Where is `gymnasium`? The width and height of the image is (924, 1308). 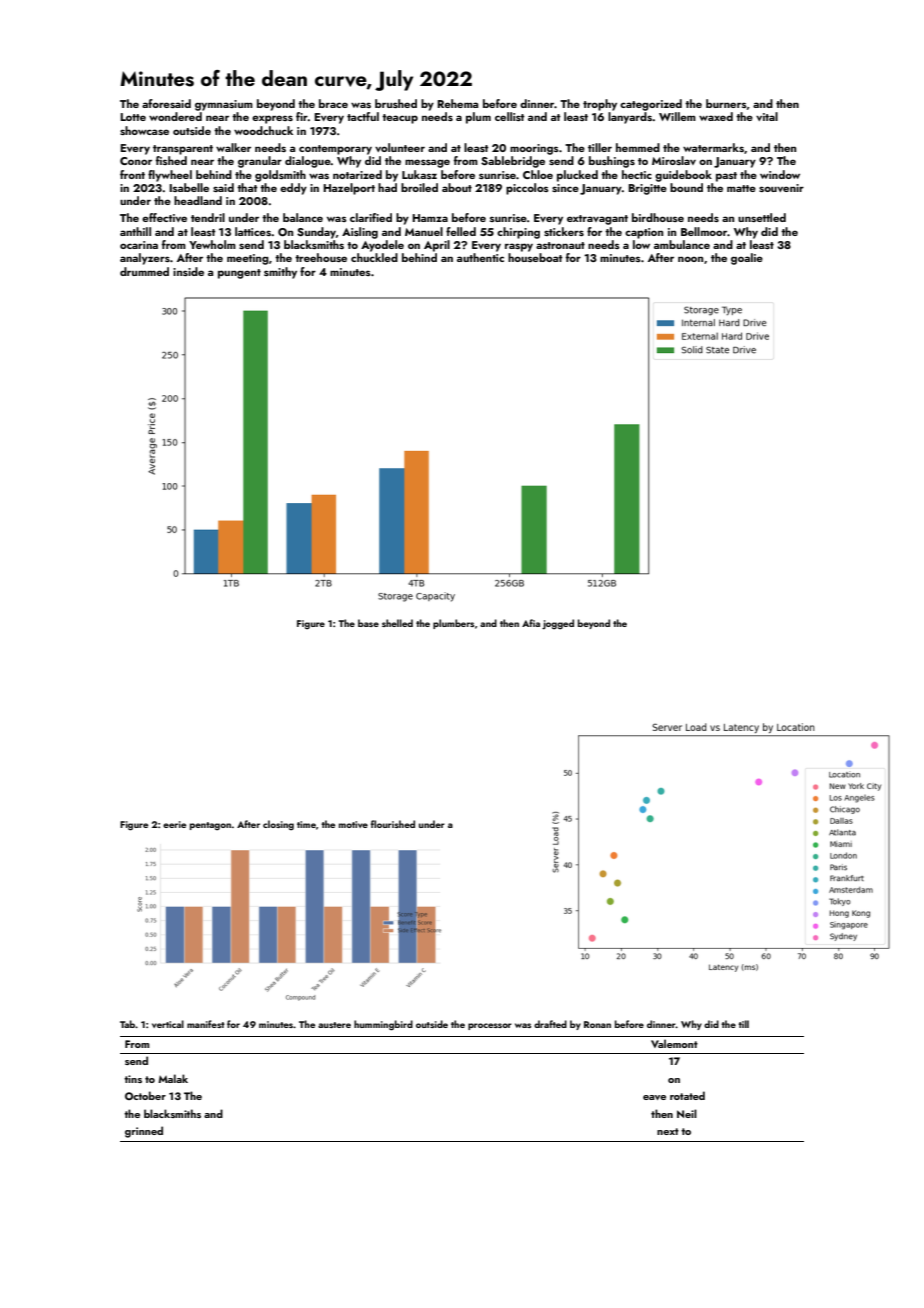 gymnasium is located at coordinates (224, 105).
